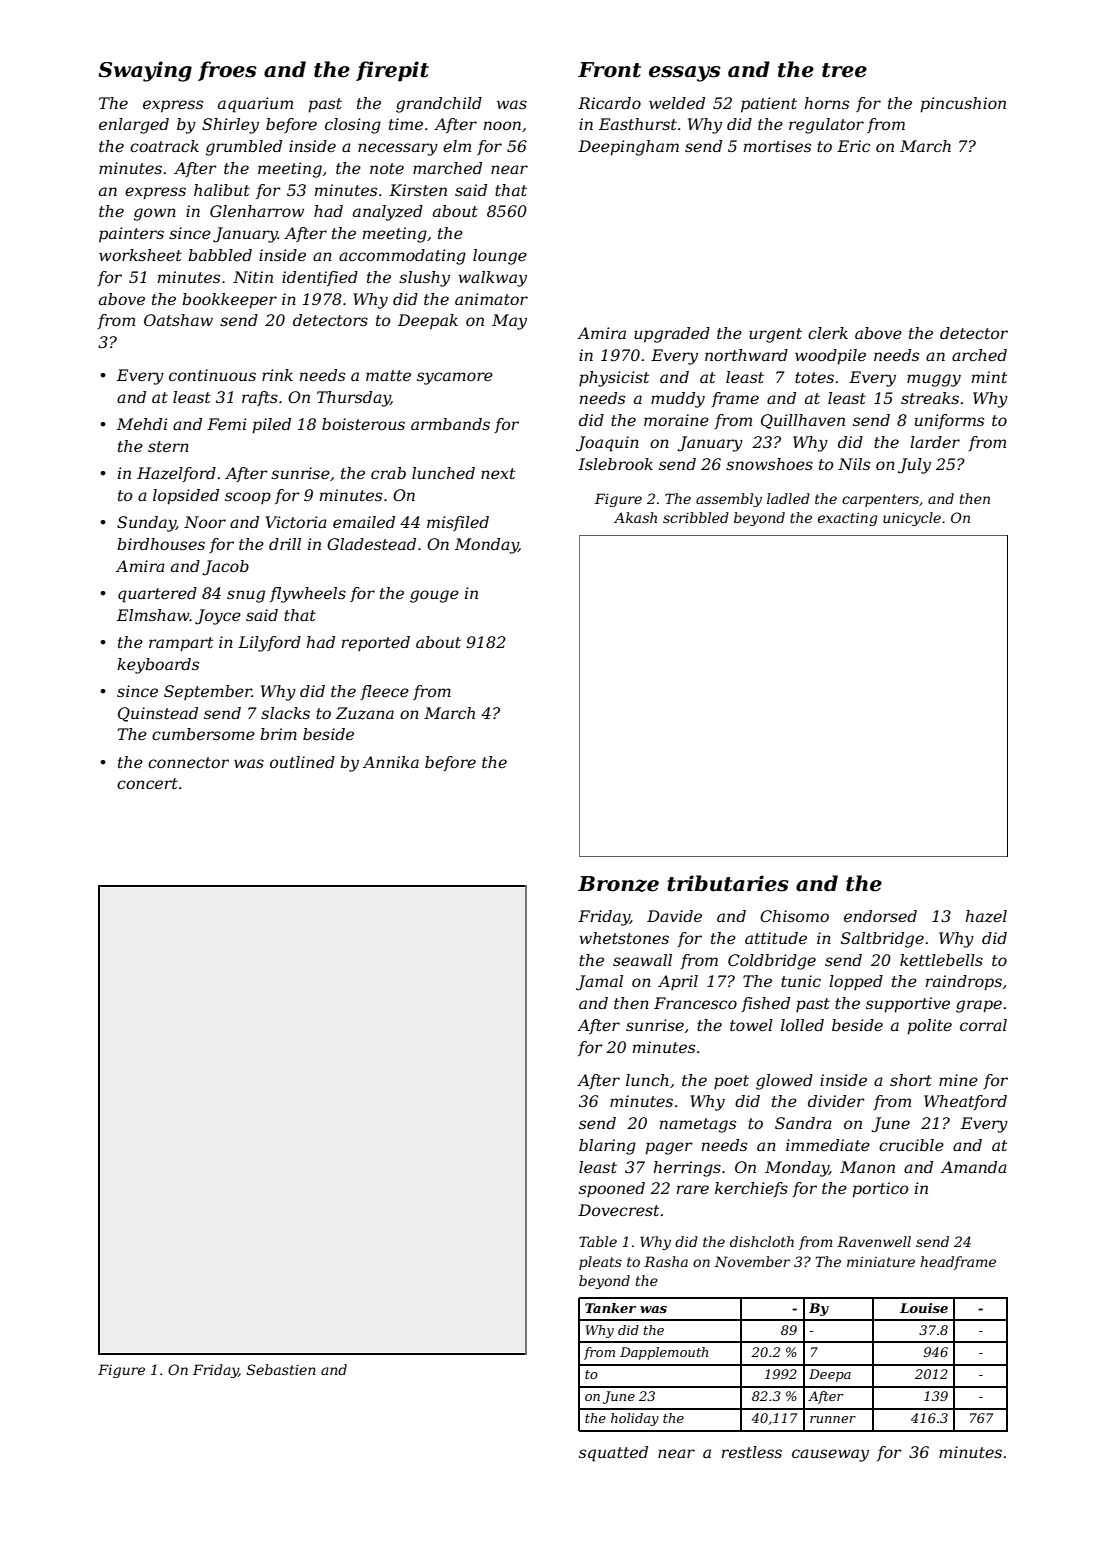 The height and width of the screenshot is (1564, 1106). I want to click on next, so click(498, 473).
